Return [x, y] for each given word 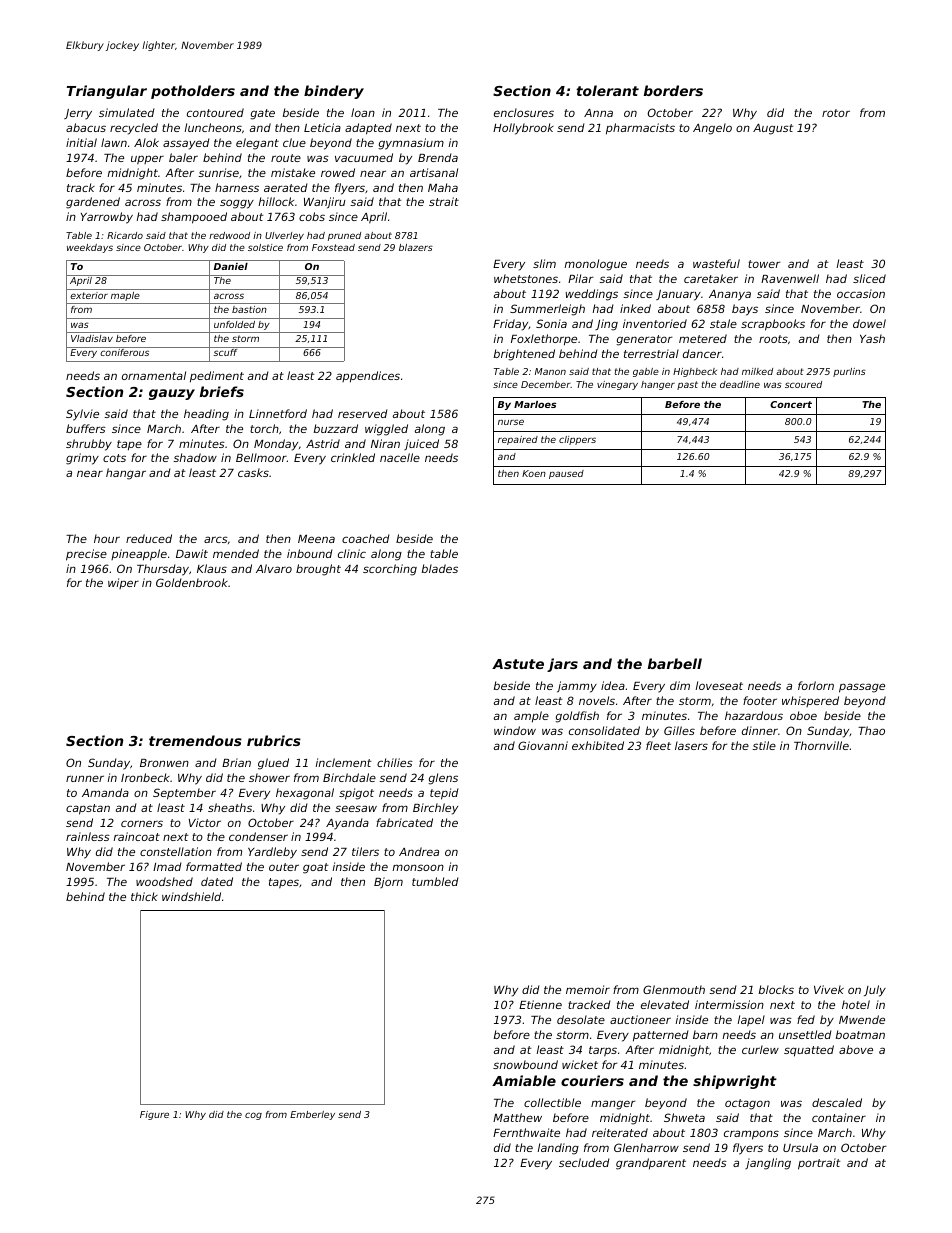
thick [144, 896]
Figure [154, 1115]
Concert [791, 404]
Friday [511, 325]
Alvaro [274, 568]
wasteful [716, 263]
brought [318, 570]
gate [262, 114]
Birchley [435, 809]
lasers [691, 745]
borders [673, 90]
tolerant [607, 90]
